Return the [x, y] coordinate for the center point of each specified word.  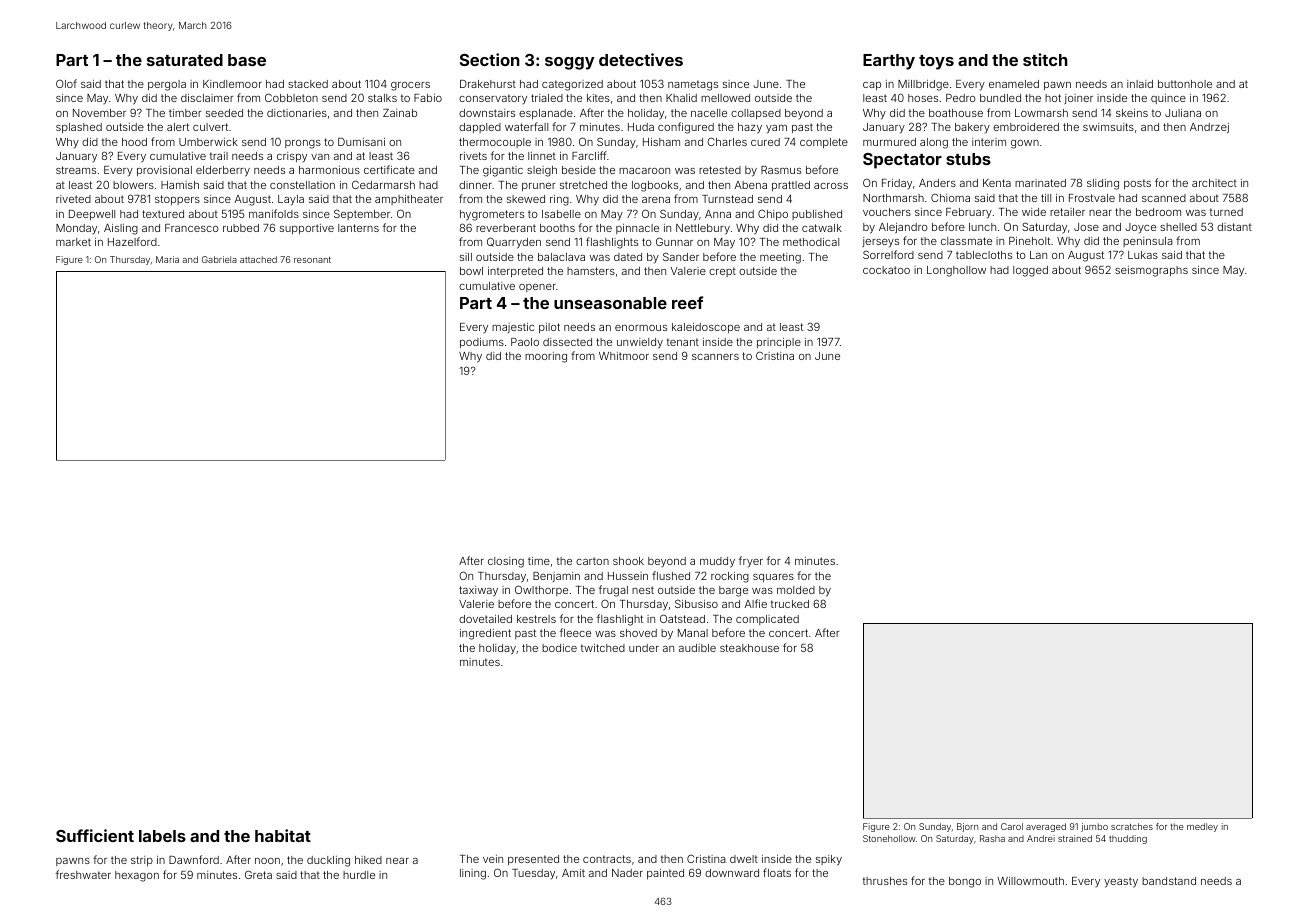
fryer [751, 562]
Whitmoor [624, 356]
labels [162, 836]
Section [490, 59]
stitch [1045, 59]
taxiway [478, 591]
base [247, 60]
